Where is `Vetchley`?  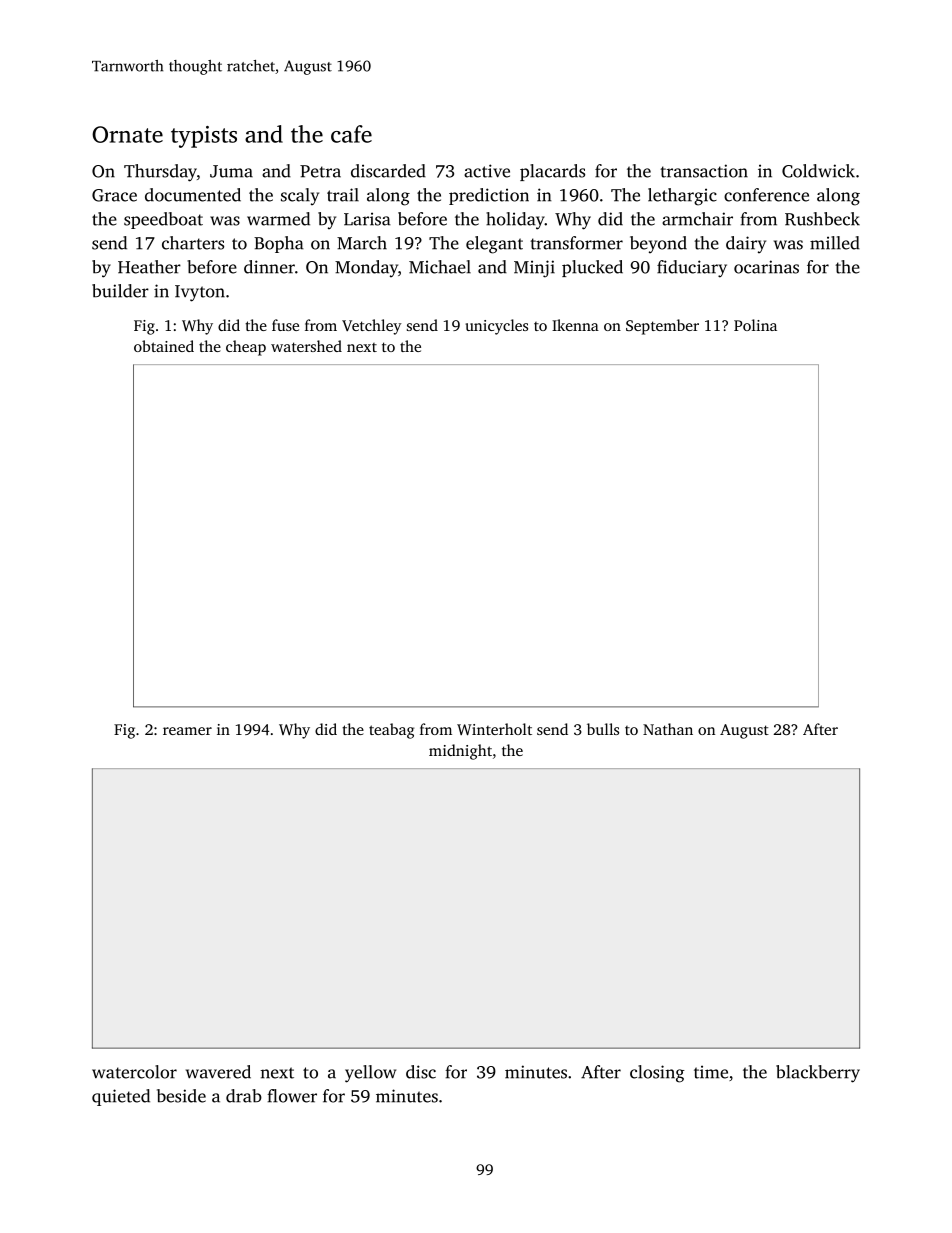 Vetchley is located at coordinates (372, 327).
